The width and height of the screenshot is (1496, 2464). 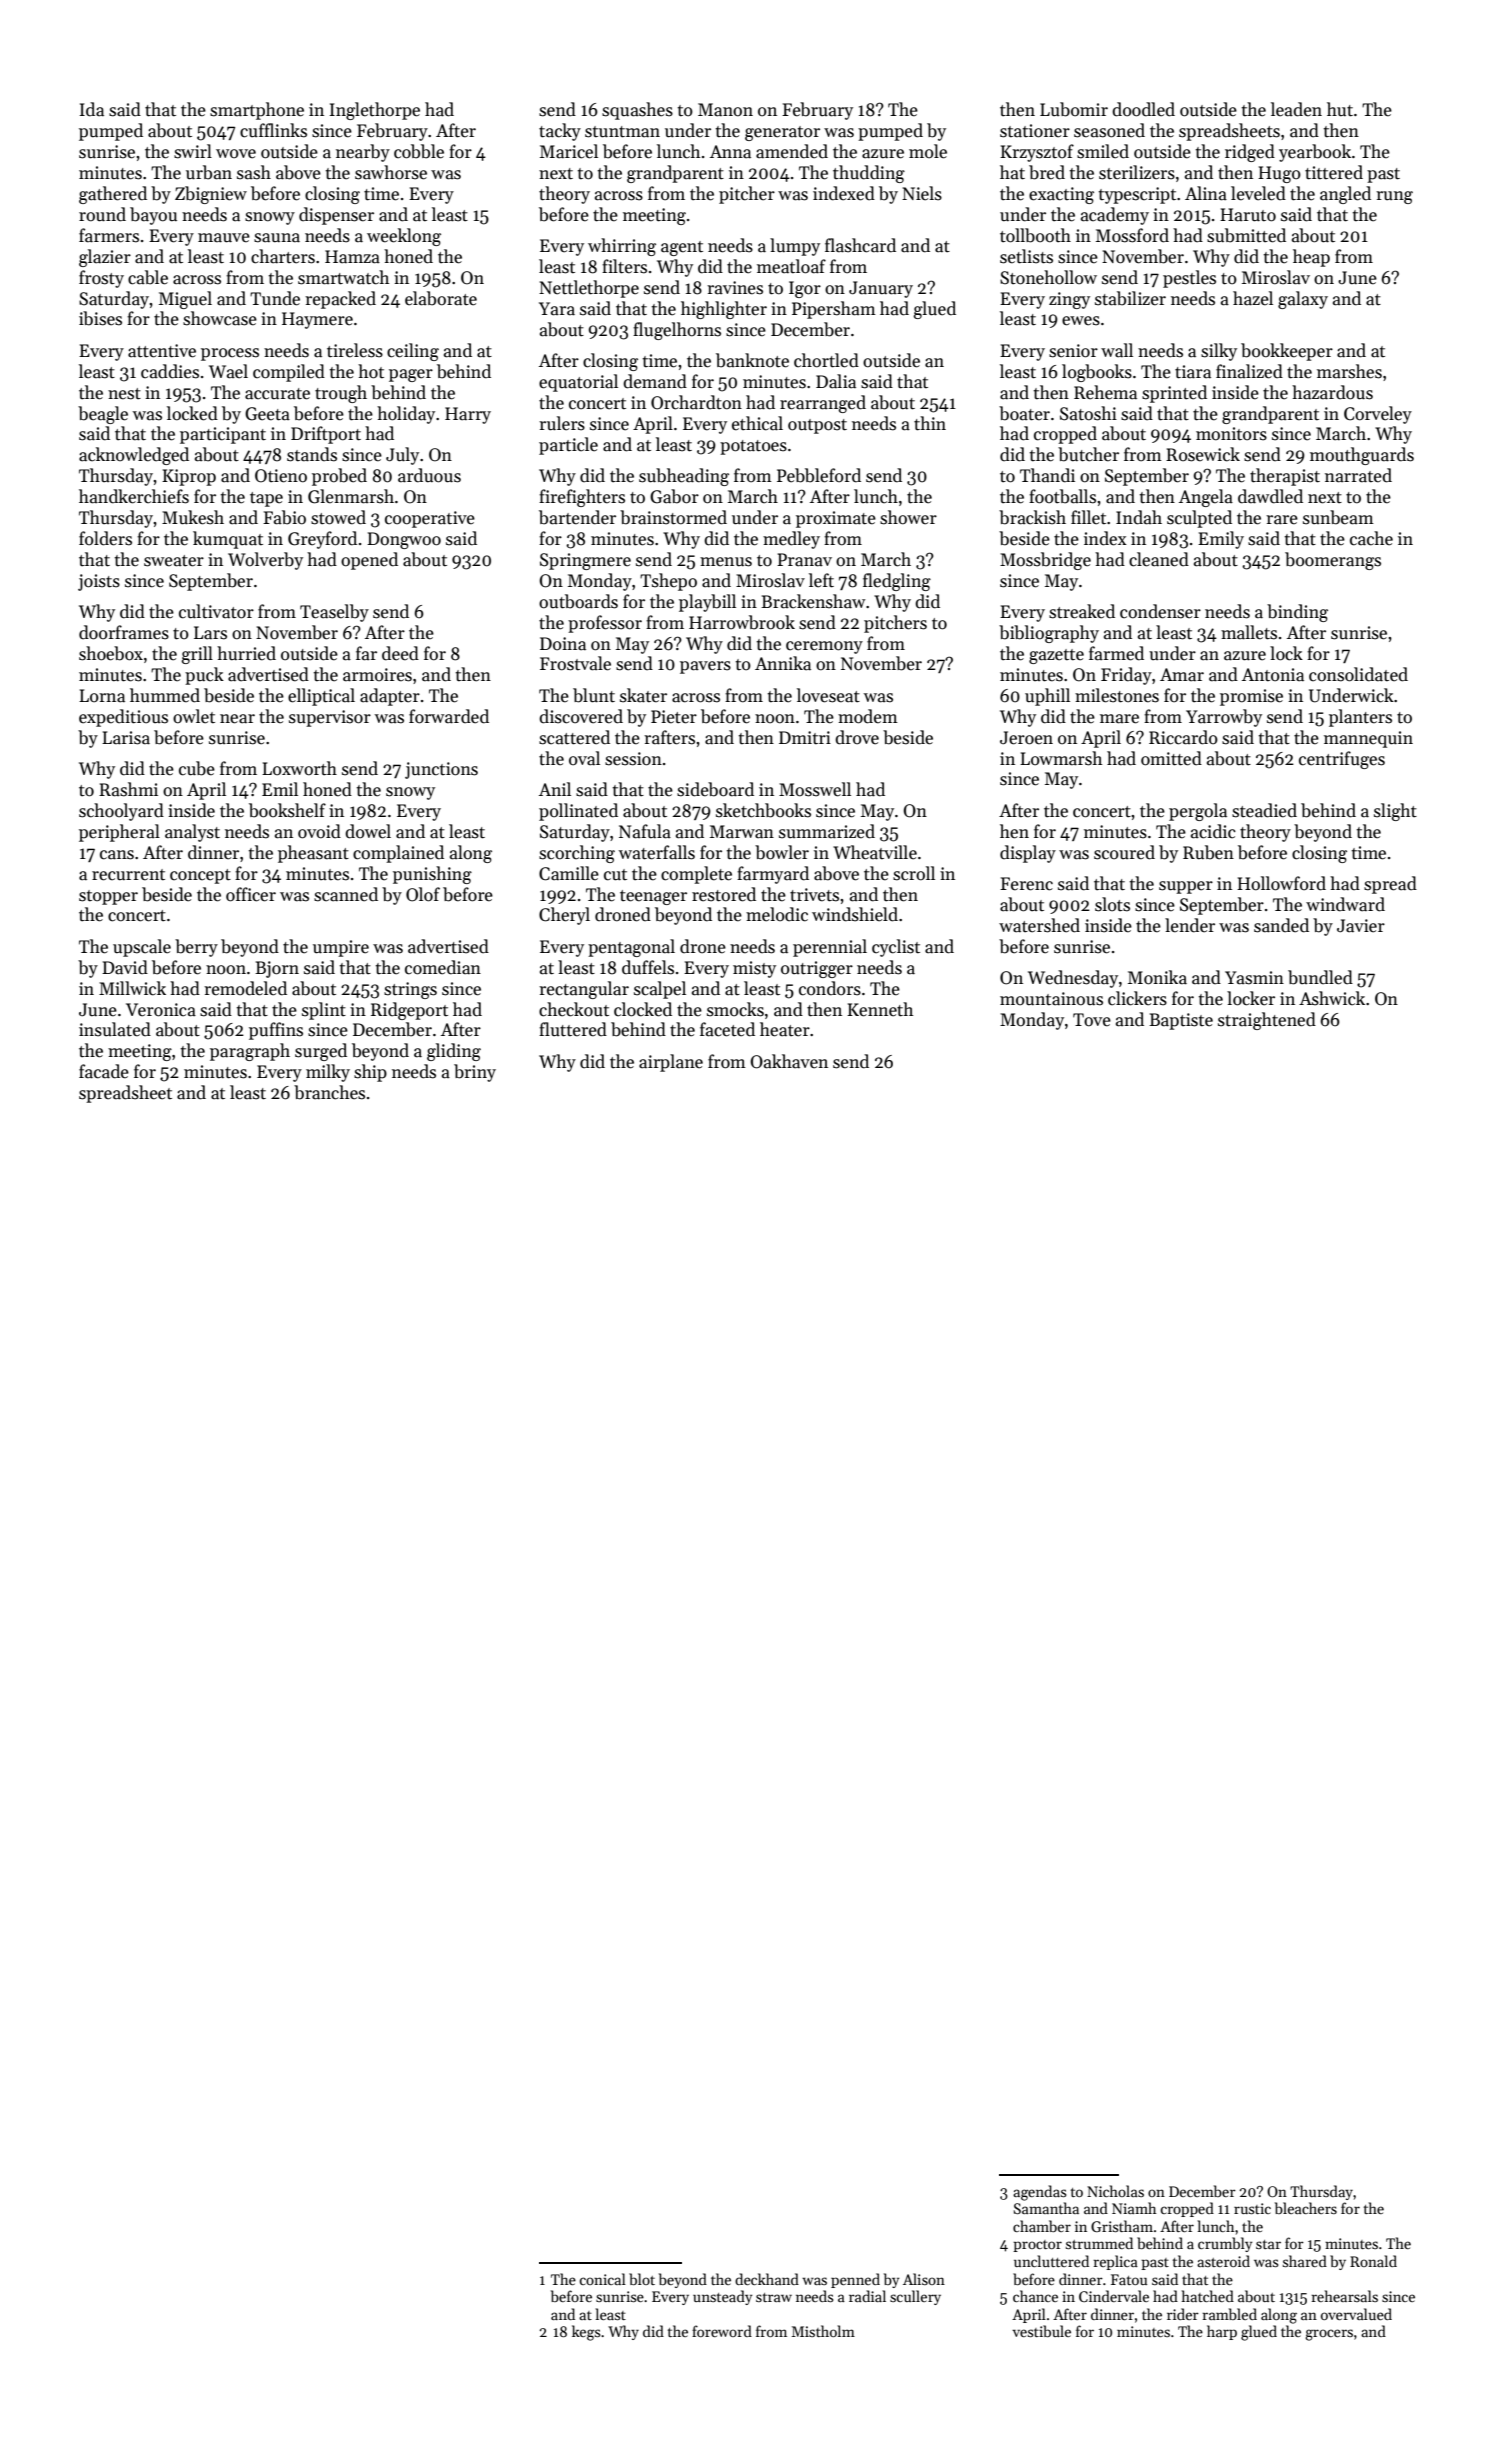 What do you see at coordinates (121, 812) in the screenshot?
I see `schoolyard` at bounding box center [121, 812].
